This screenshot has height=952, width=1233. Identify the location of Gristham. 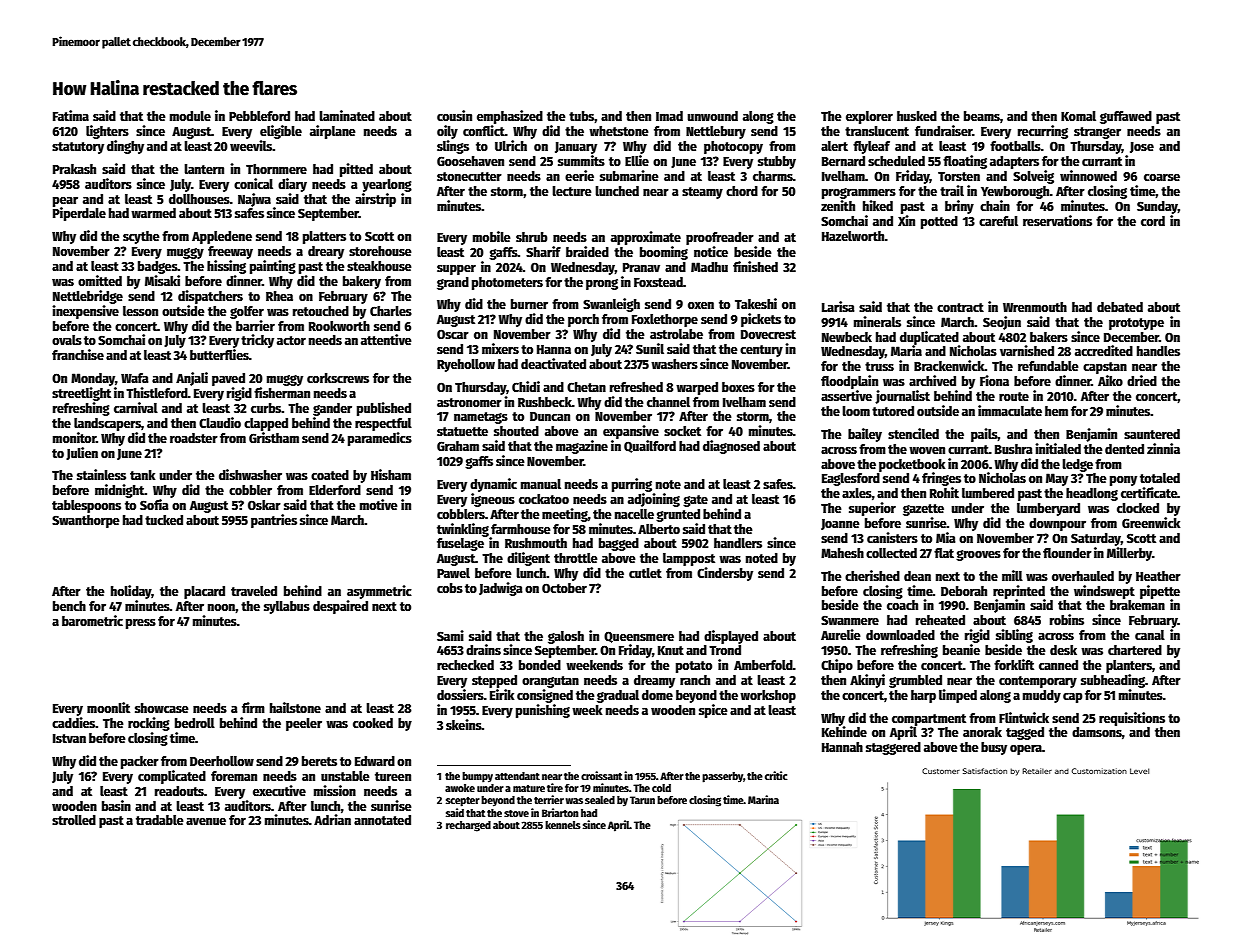
(274, 437).
